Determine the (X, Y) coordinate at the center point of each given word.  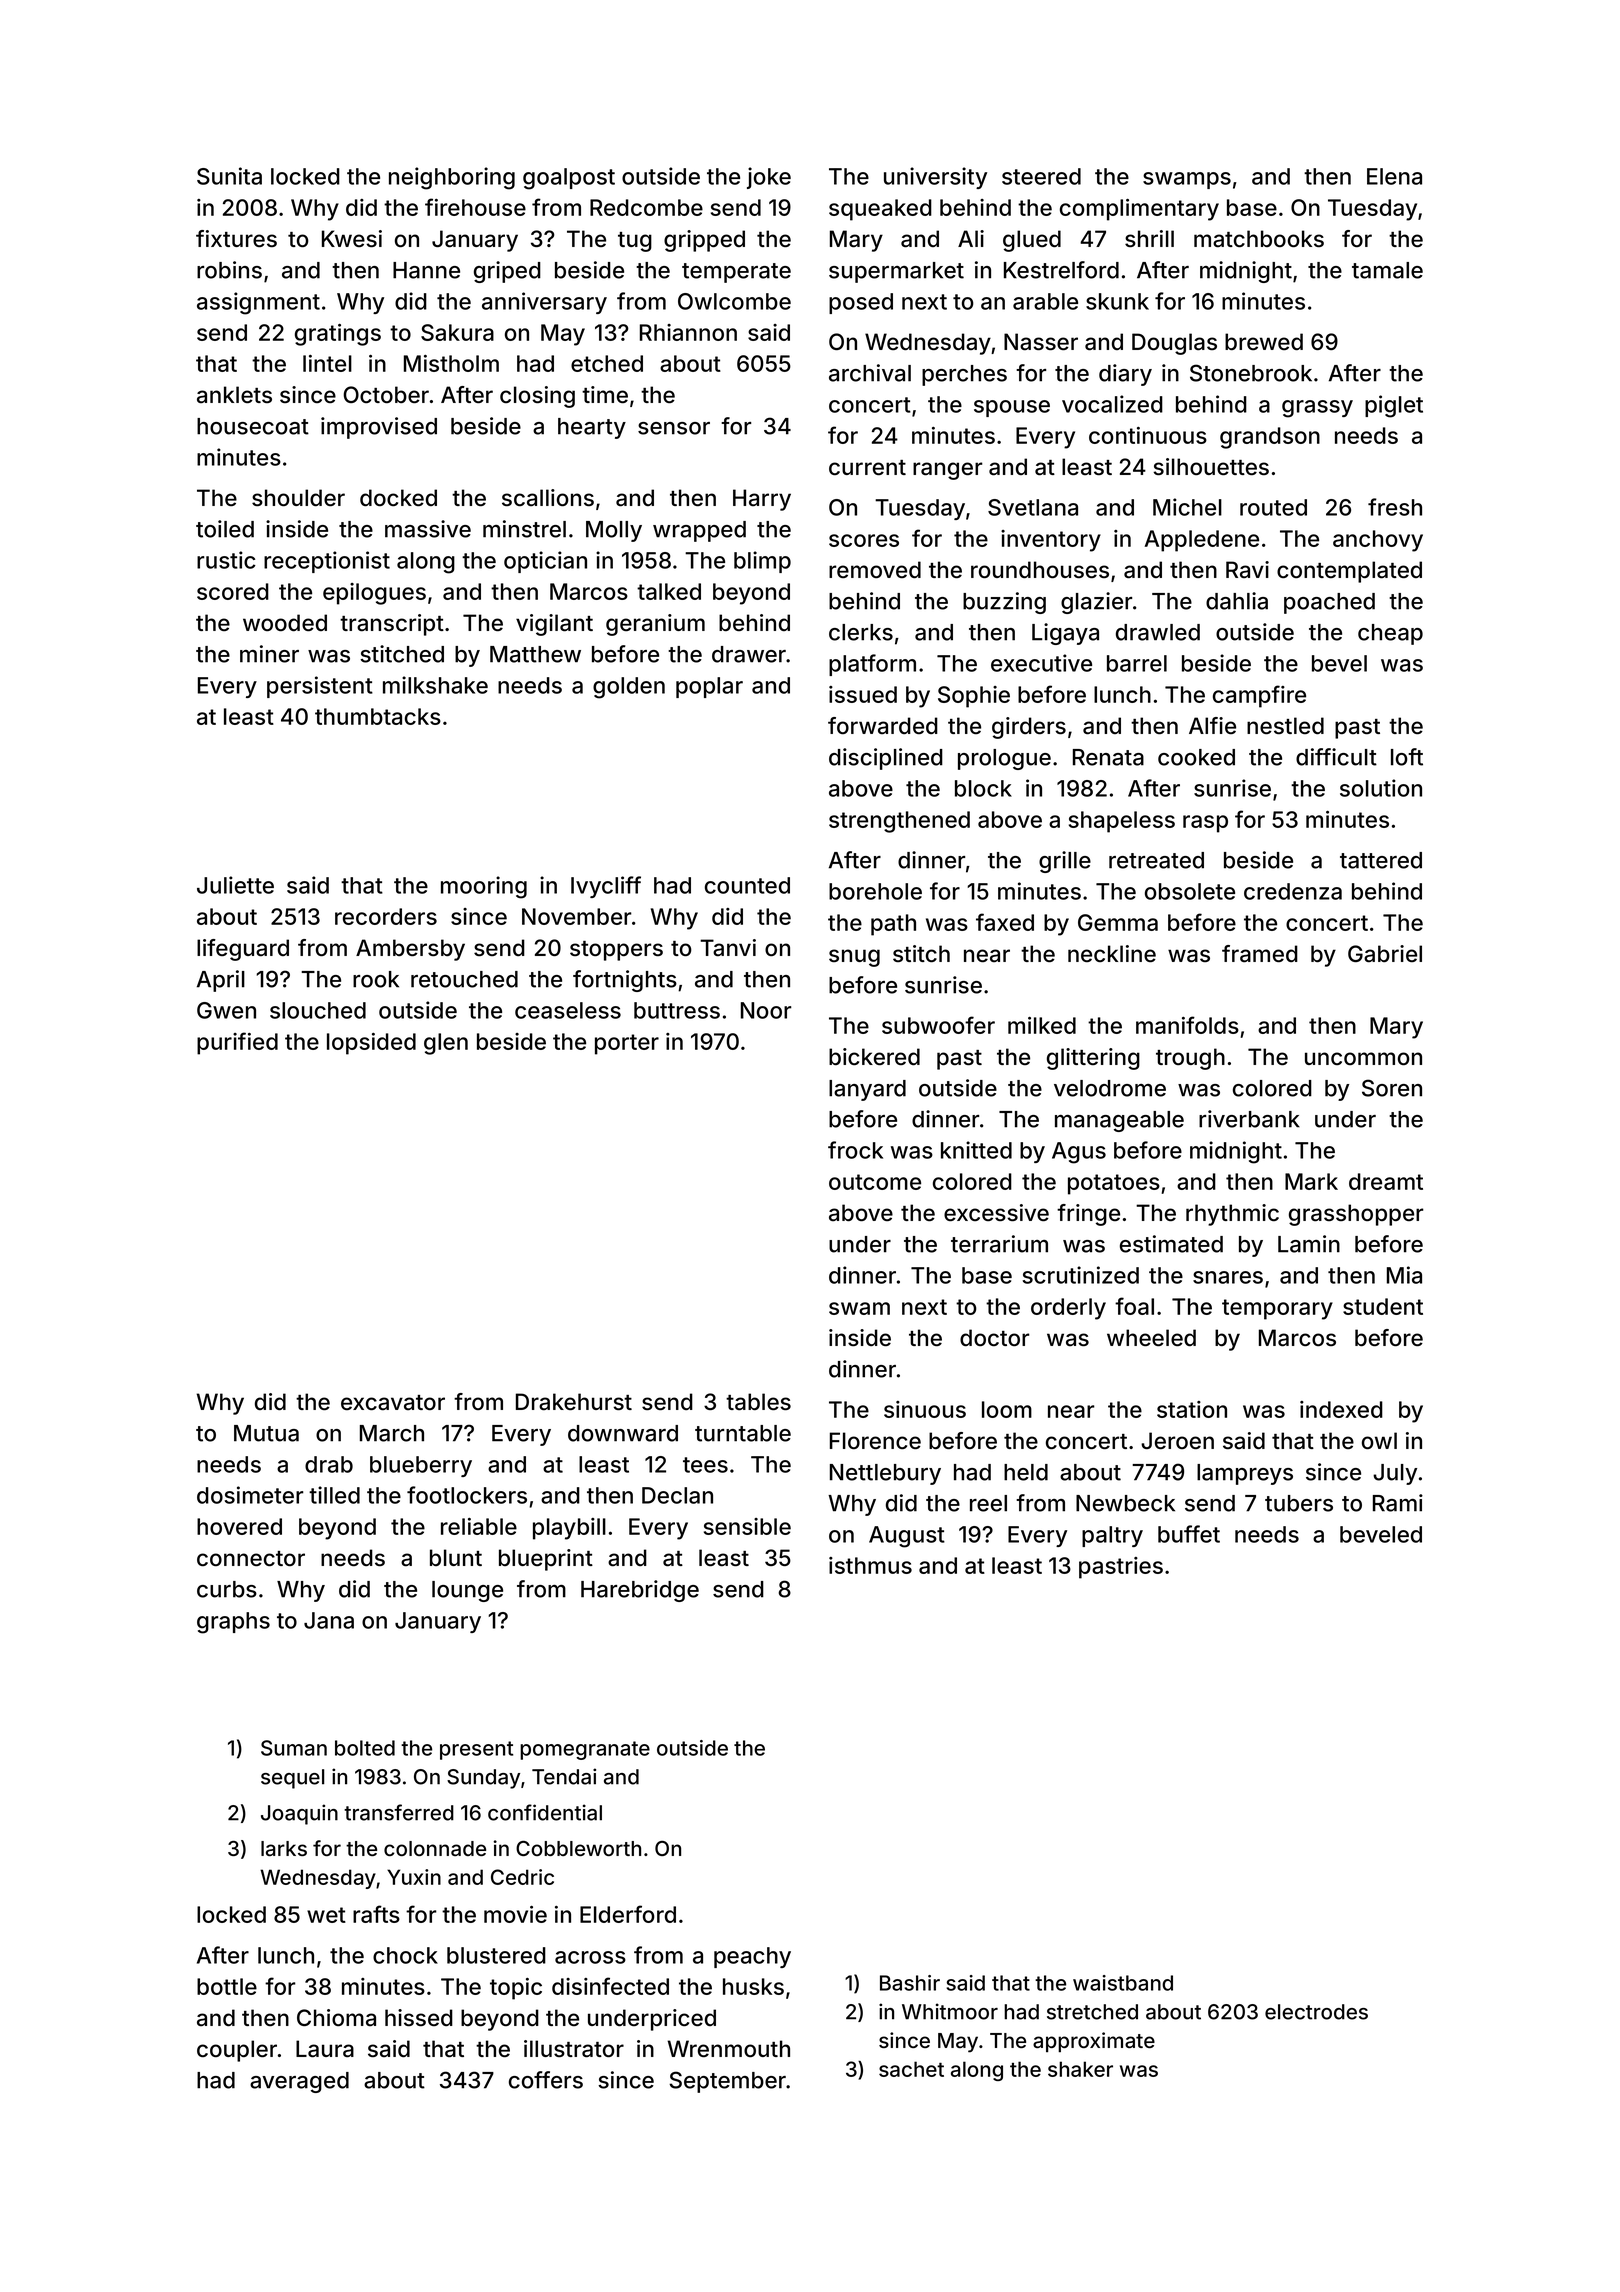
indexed (1341, 1409)
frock (855, 1150)
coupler (237, 2051)
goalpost (569, 179)
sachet (911, 2069)
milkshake (435, 685)
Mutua (266, 1433)
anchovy (1378, 541)
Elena (1394, 176)
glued (1032, 241)
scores (864, 540)
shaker (1080, 2069)
